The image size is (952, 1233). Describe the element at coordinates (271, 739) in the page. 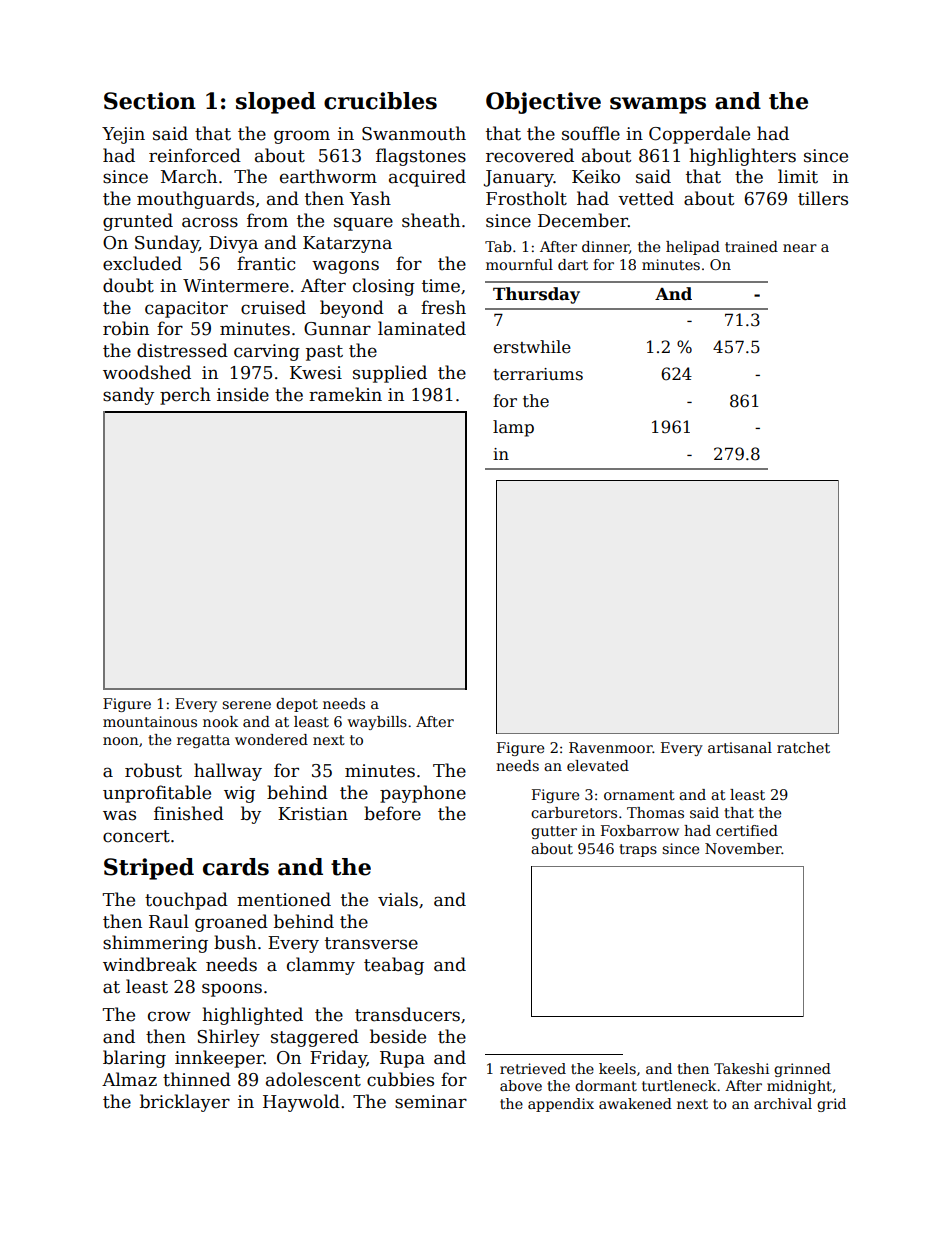

I see `wondered` at that location.
